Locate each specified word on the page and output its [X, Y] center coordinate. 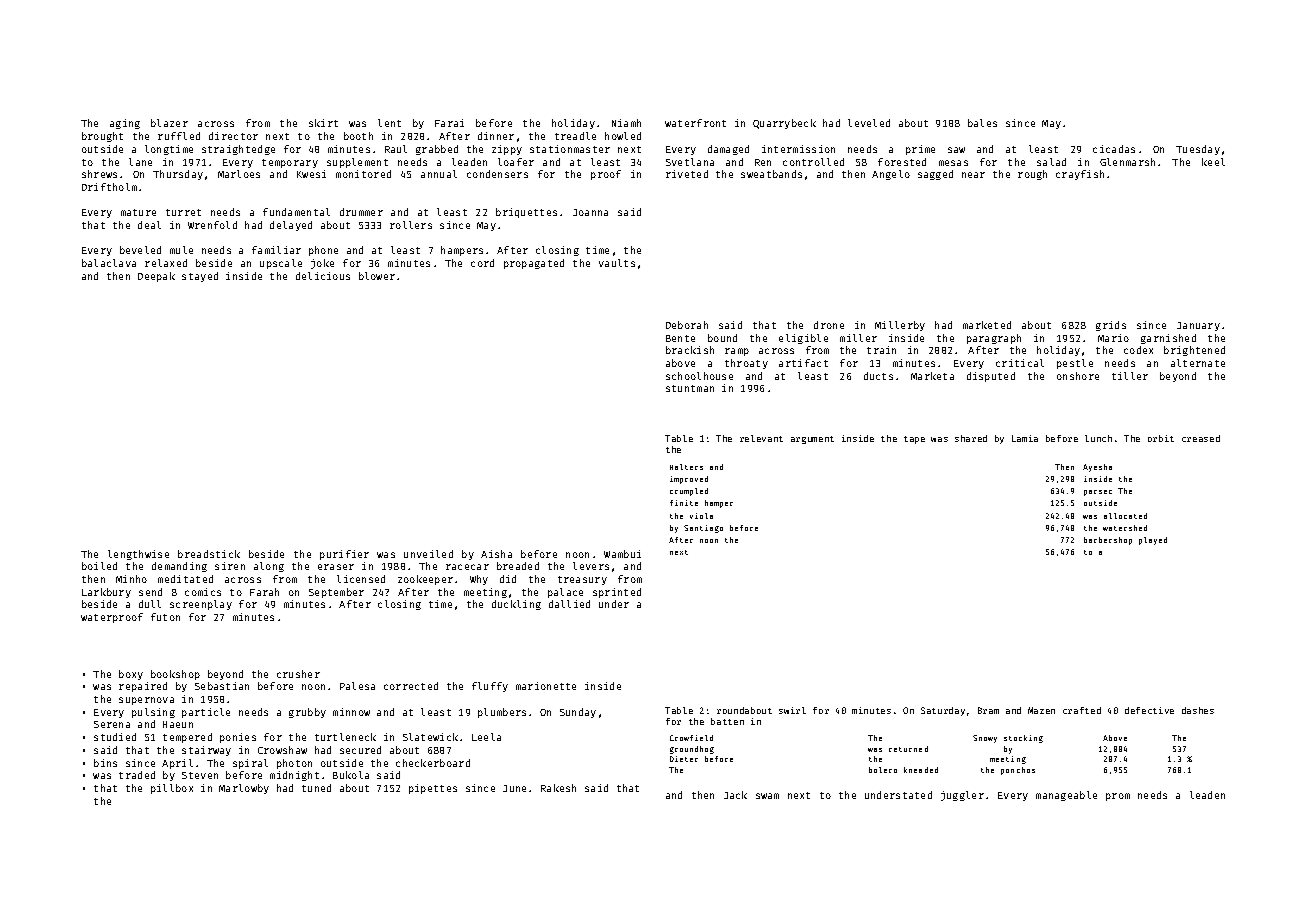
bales [982, 123]
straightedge [238, 150]
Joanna [590, 212]
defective [1149, 710]
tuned [316, 788]
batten [727, 721]
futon [165, 617]
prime [920, 150]
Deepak [156, 277]
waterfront [695, 123]
